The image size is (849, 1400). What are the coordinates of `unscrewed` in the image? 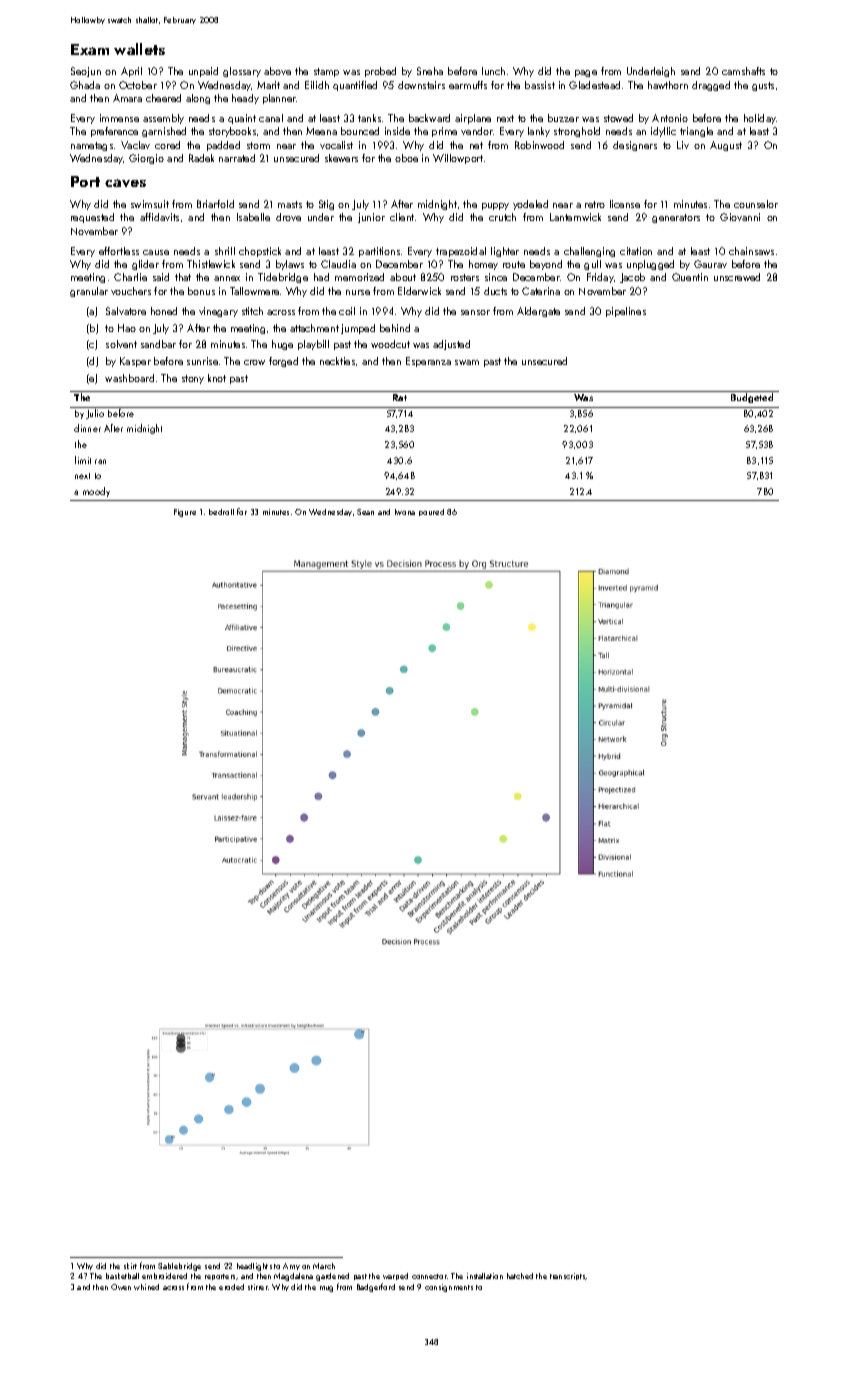 It's located at (737, 277).
